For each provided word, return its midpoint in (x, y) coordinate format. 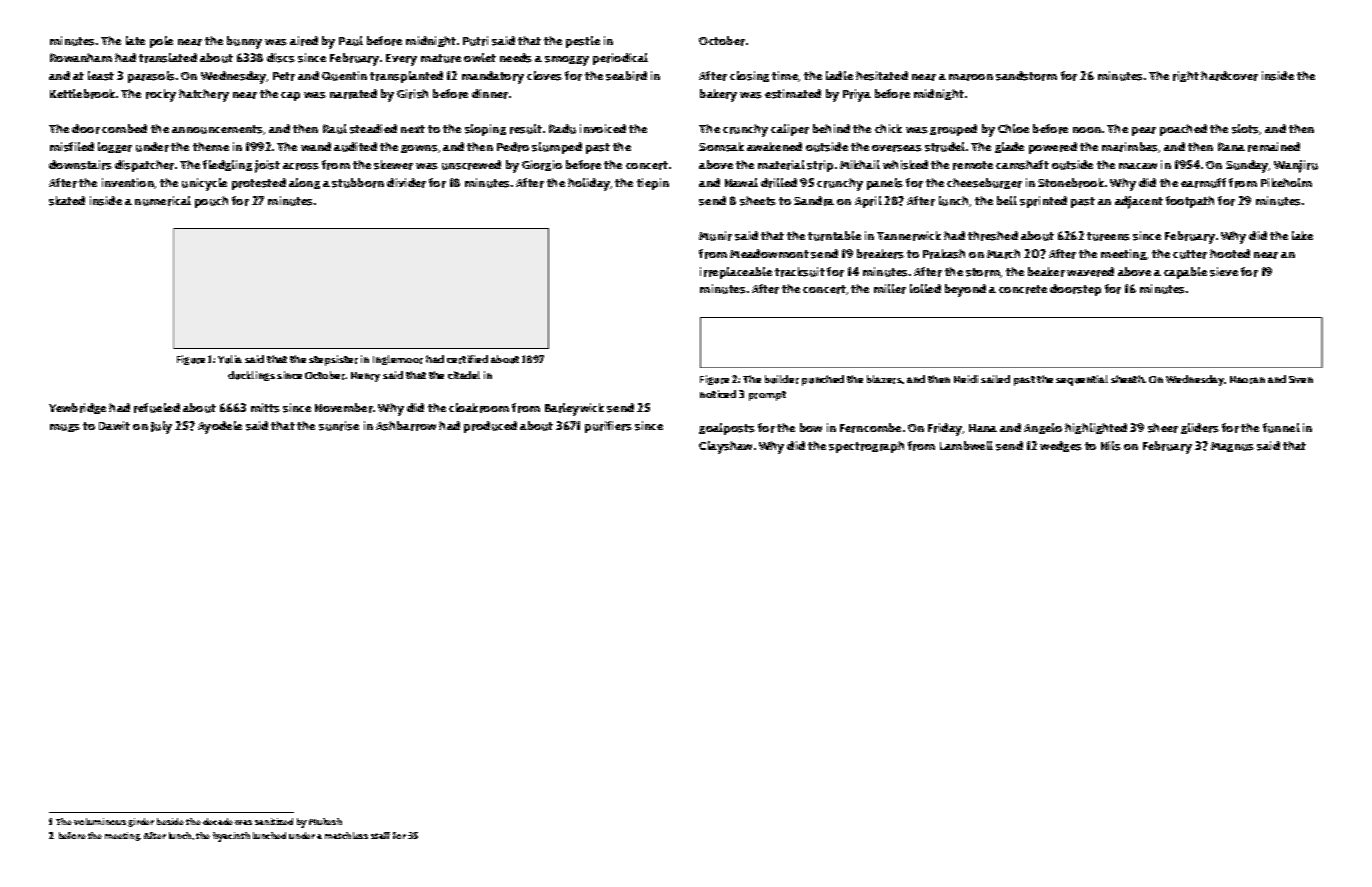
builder (782, 379)
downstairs (80, 165)
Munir (715, 236)
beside (170, 821)
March (1003, 254)
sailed (995, 379)
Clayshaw (725, 447)
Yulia (230, 359)
